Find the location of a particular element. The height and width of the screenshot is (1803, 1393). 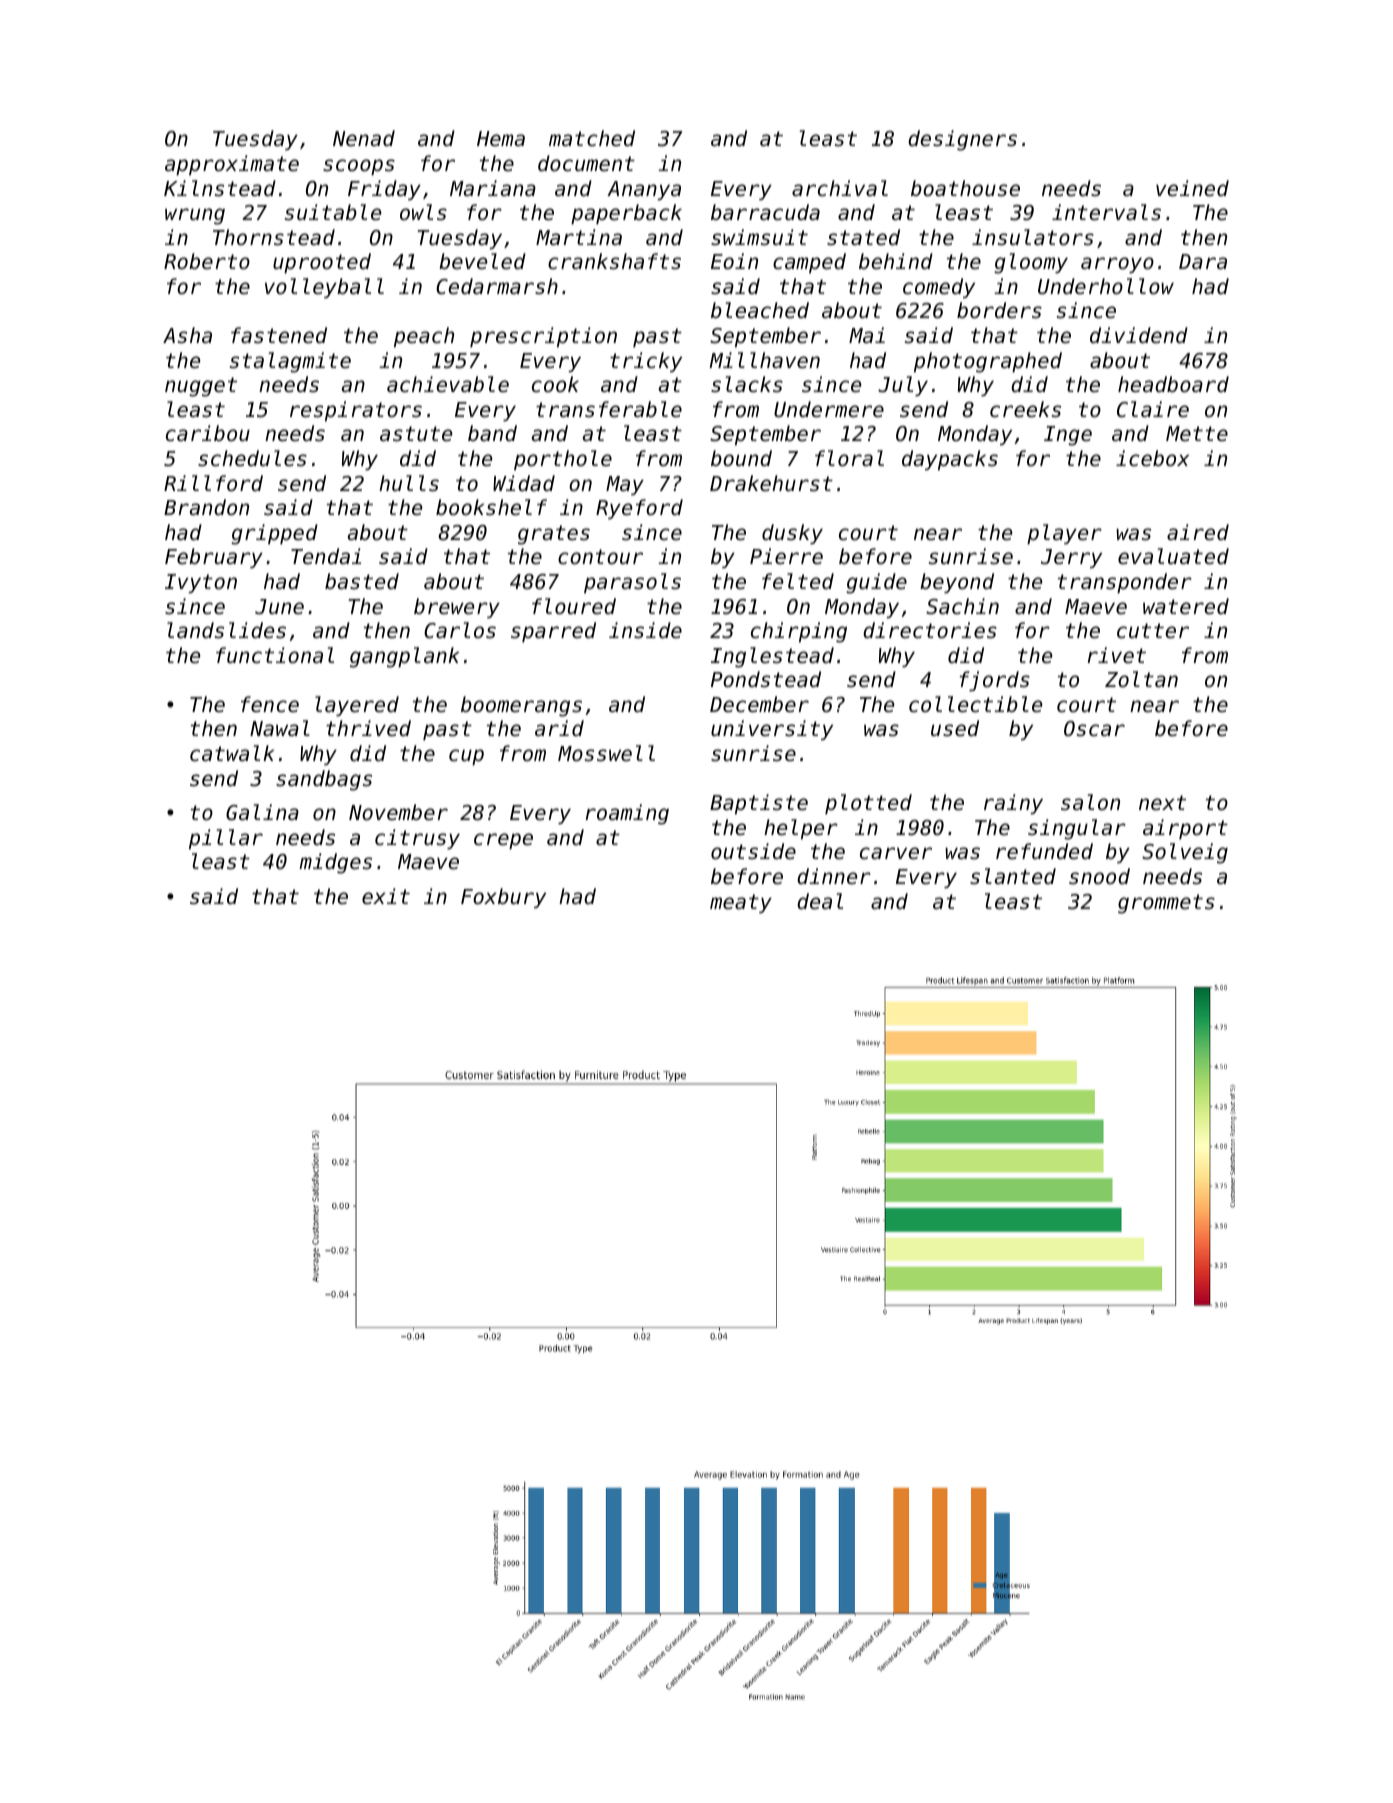

basted is located at coordinates (362, 581).
